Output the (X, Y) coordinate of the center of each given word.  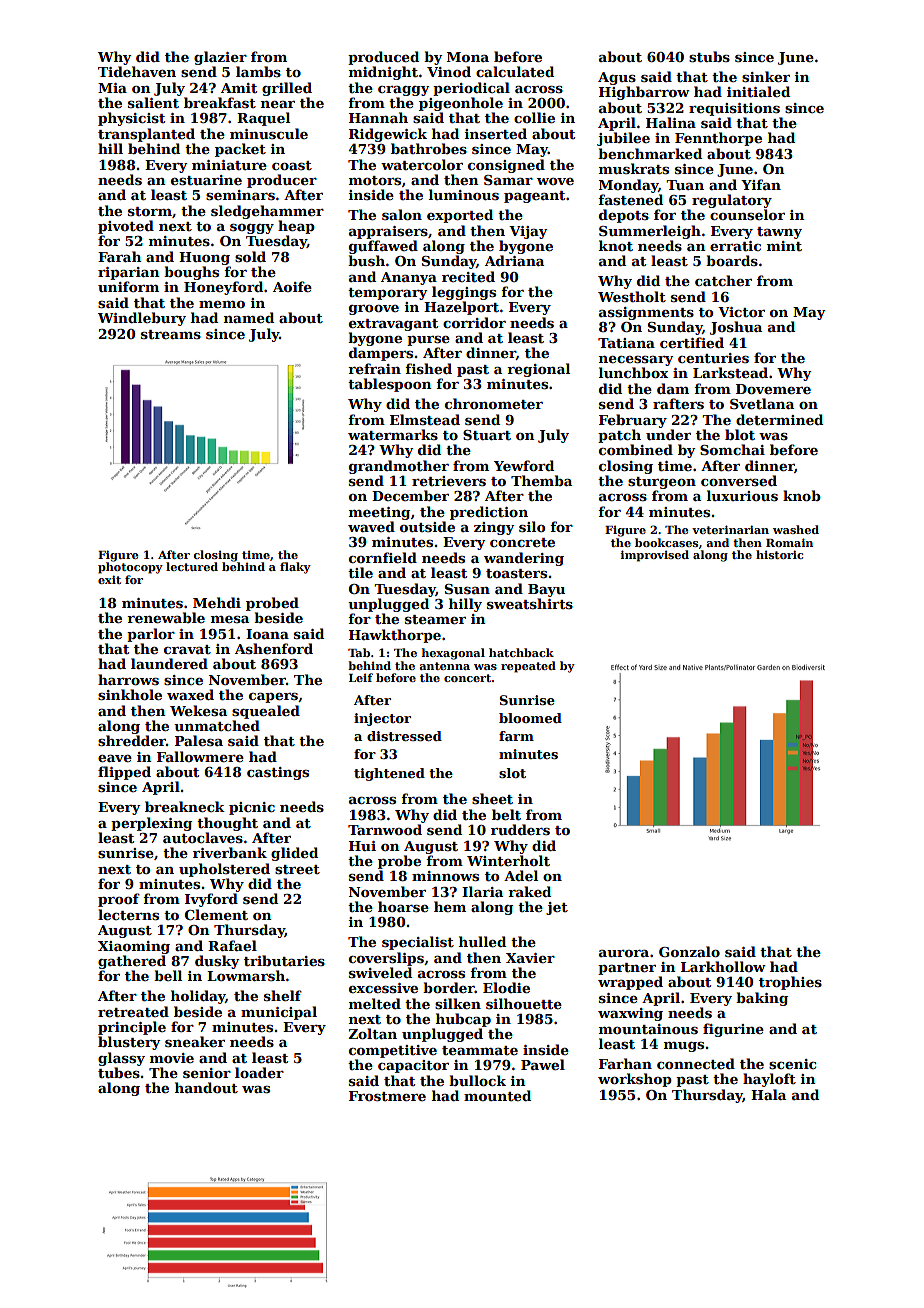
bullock (477, 1080)
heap (296, 227)
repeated (528, 667)
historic (779, 554)
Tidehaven (137, 71)
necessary (636, 361)
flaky (295, 568)
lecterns (128, 914)
